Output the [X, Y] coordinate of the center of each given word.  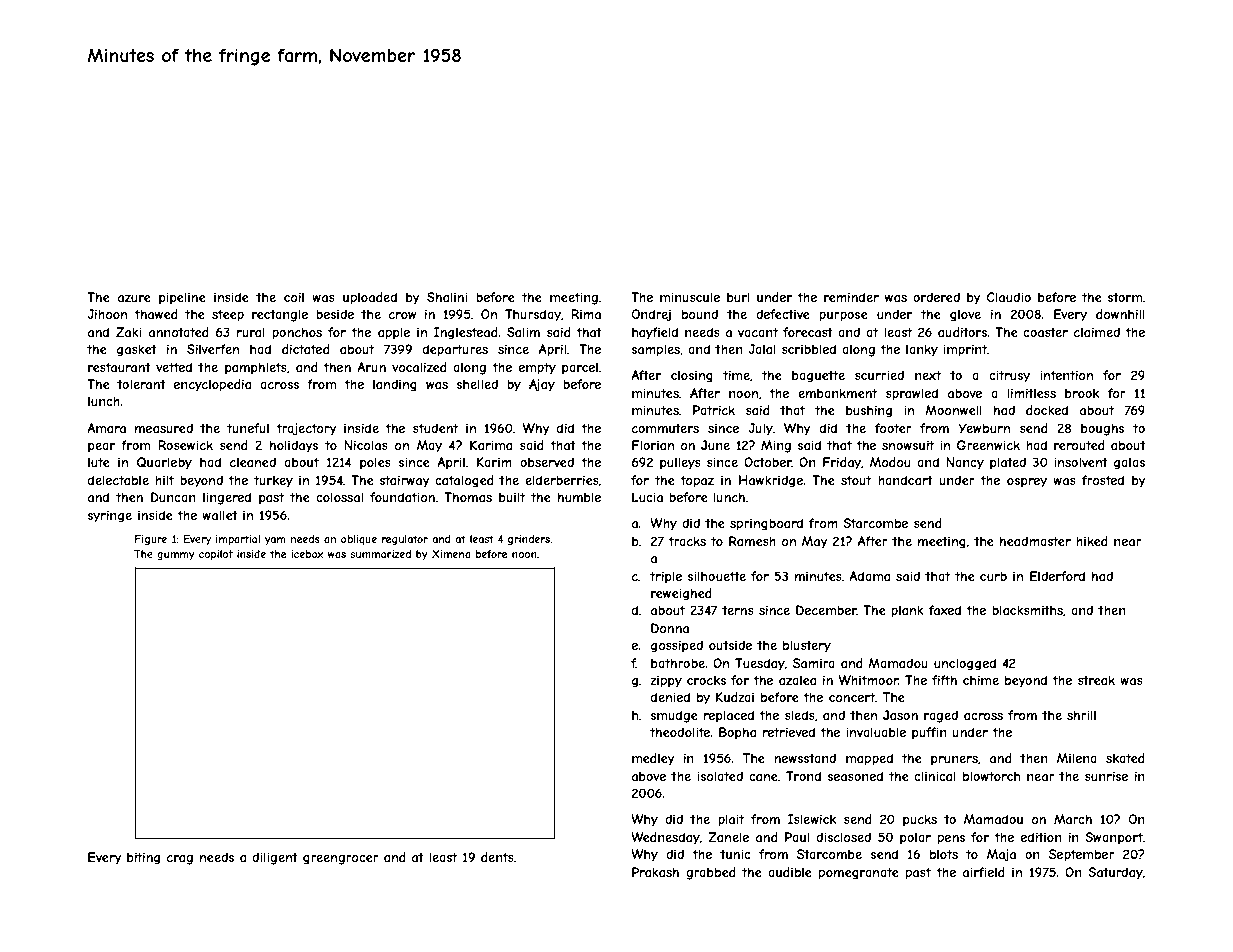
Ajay [542, 385]
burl [738, 297]
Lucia [647, 497]
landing [395, 385]
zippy [666, 681]
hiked [1092, 541]
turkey [273, 481]
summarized [380, 554]
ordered [936, 297]
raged [941, 716]
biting [143, 858]
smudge [674, 716]
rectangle [280, 315]
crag [180, 860]
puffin [929, 733]
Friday [842, 463]
